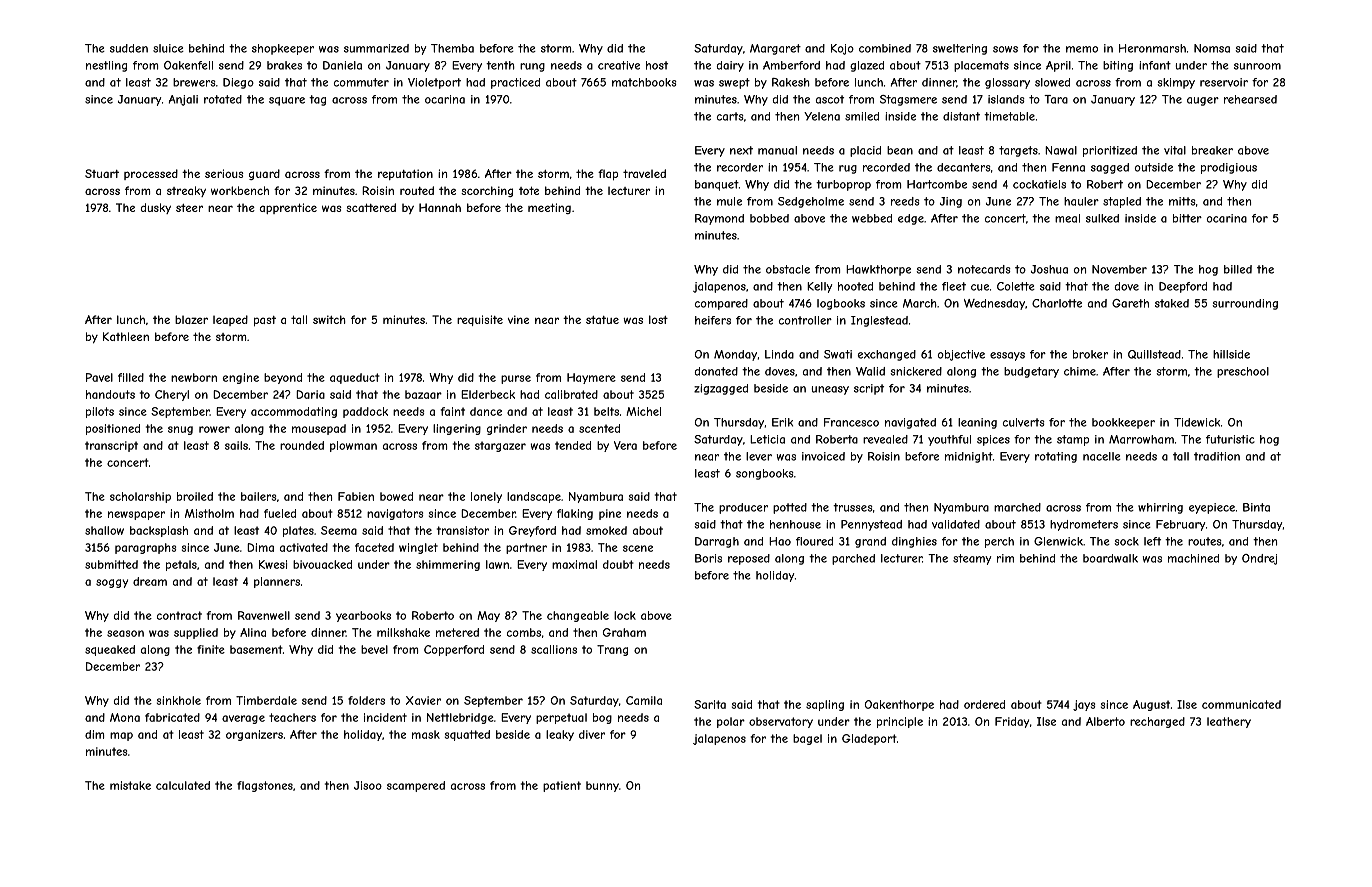 This document has height=887, width=1372. What do you see at coordinates (1082, 49) in the document?
I see `memo` at bounding box center [1082, 49].
